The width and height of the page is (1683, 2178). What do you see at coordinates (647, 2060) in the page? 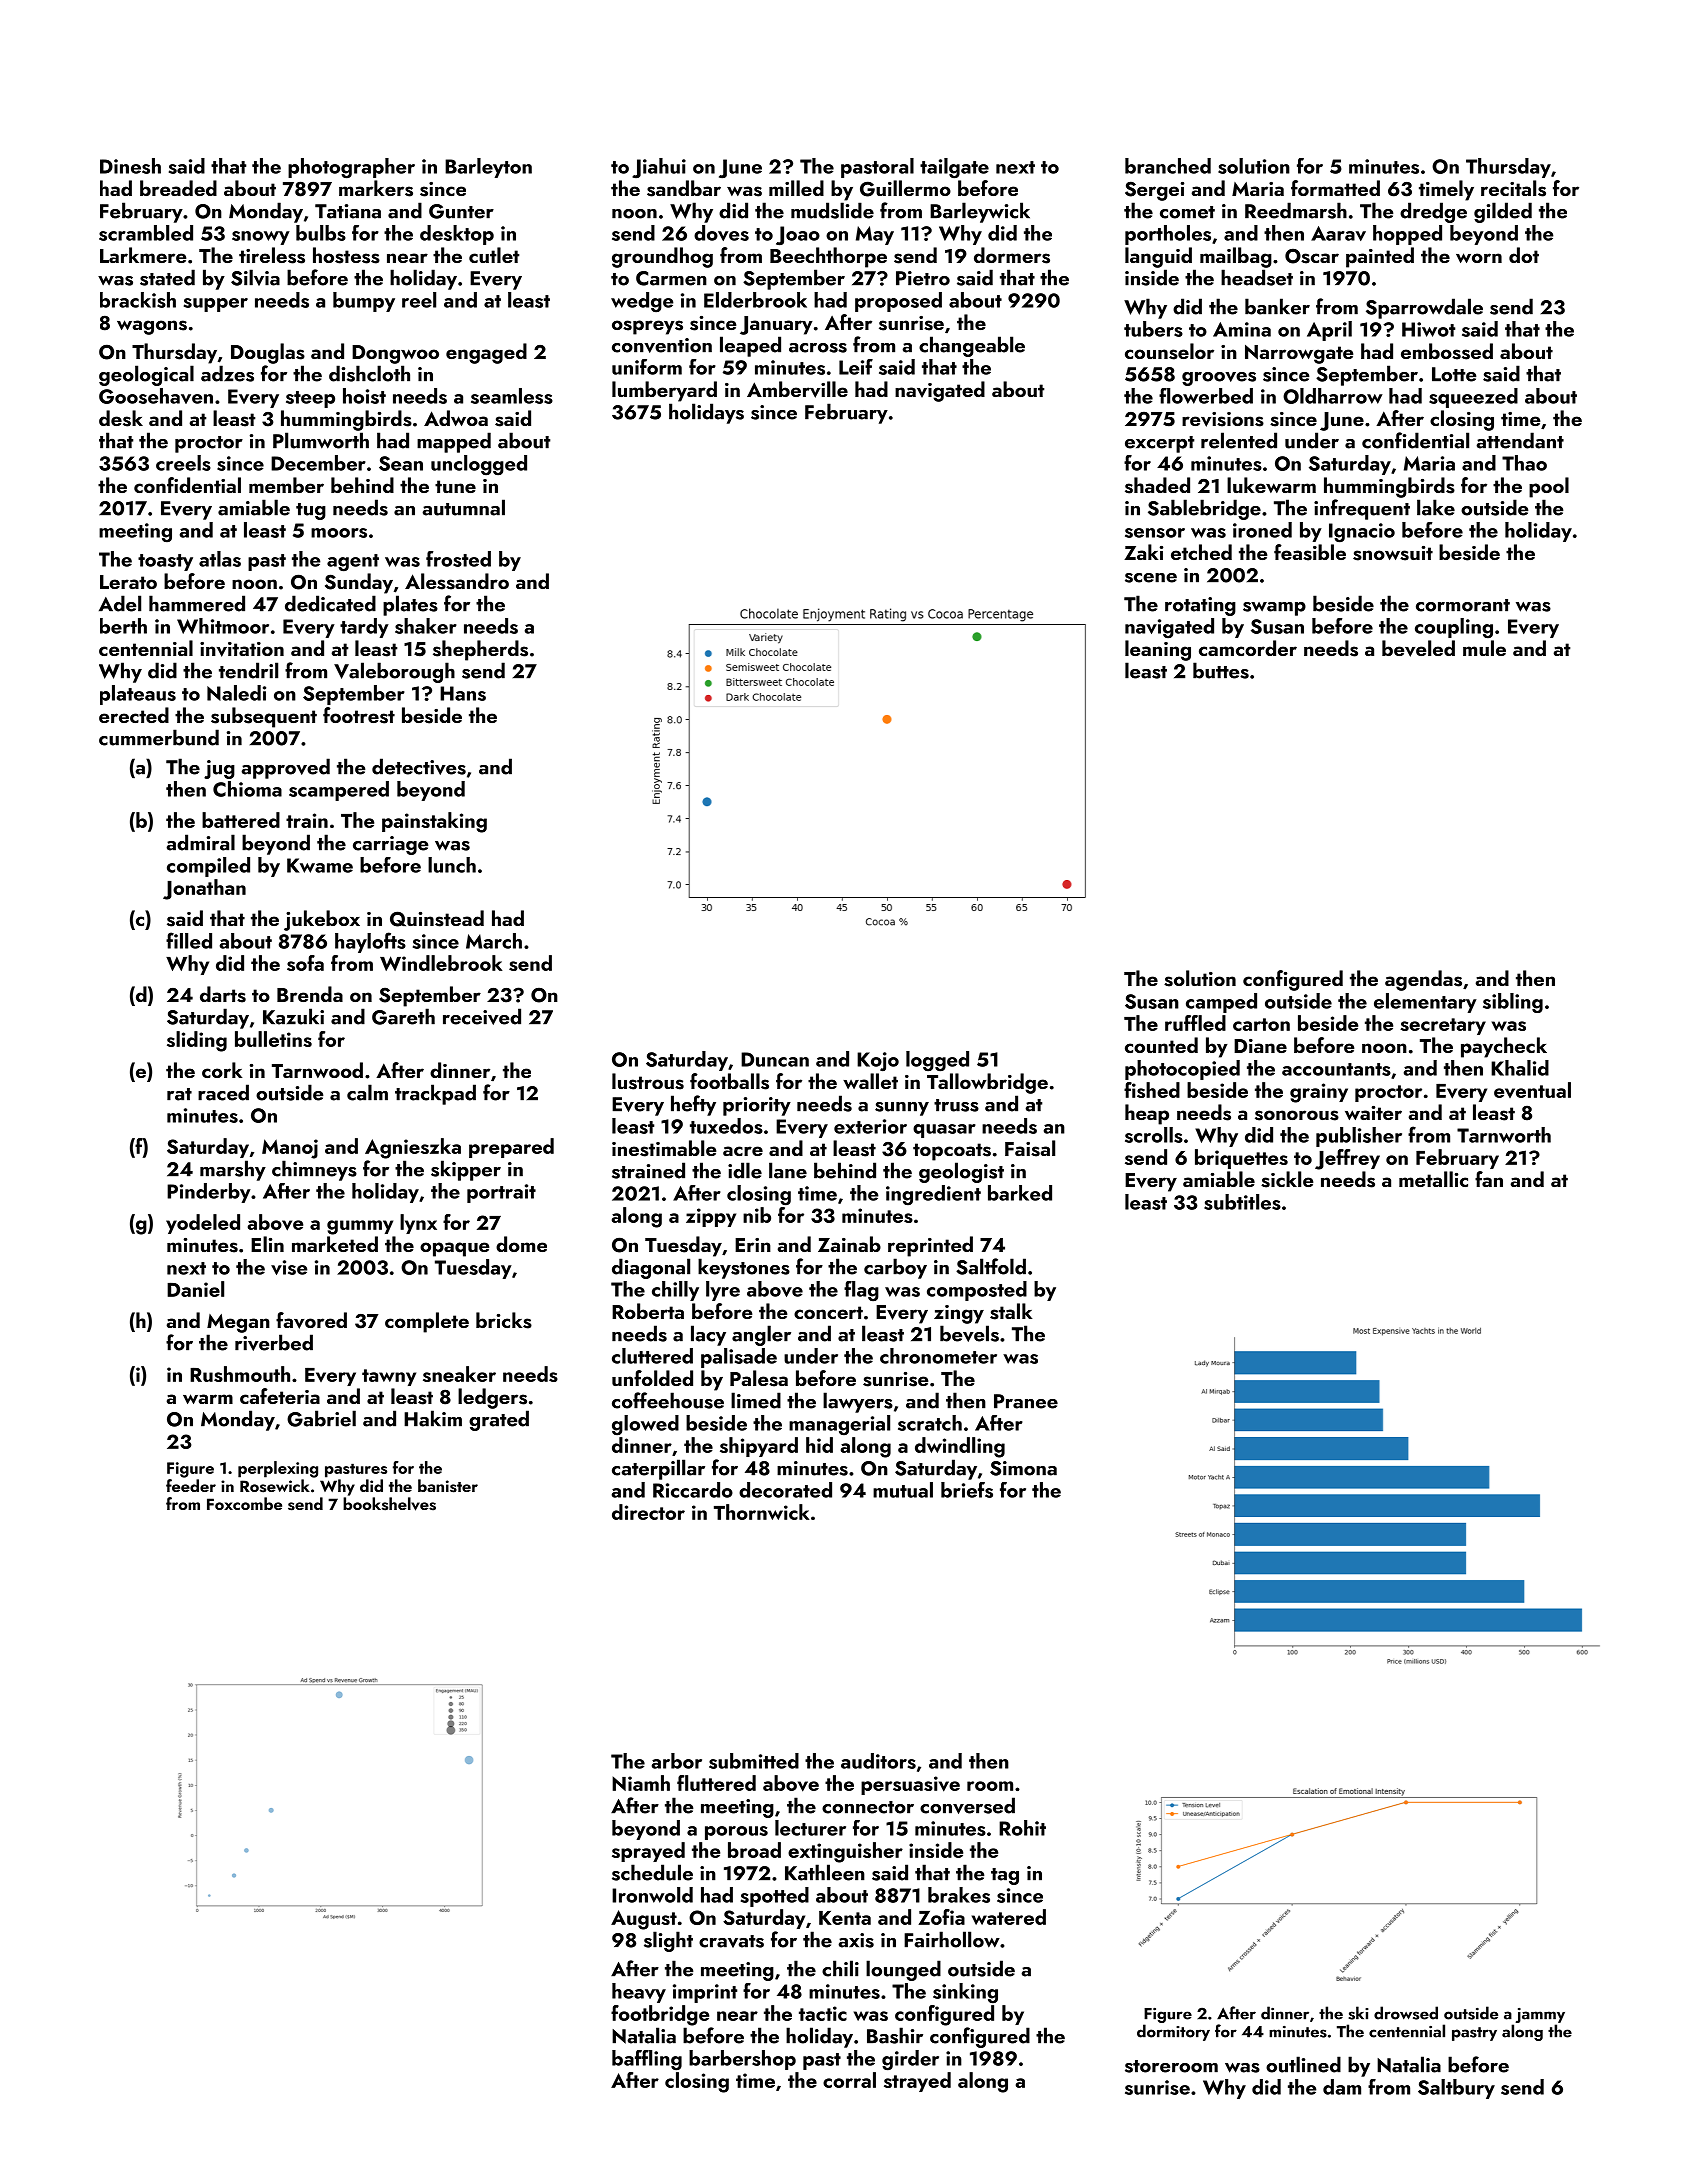
I see `baffling` at bounding box center [647, 2060].
